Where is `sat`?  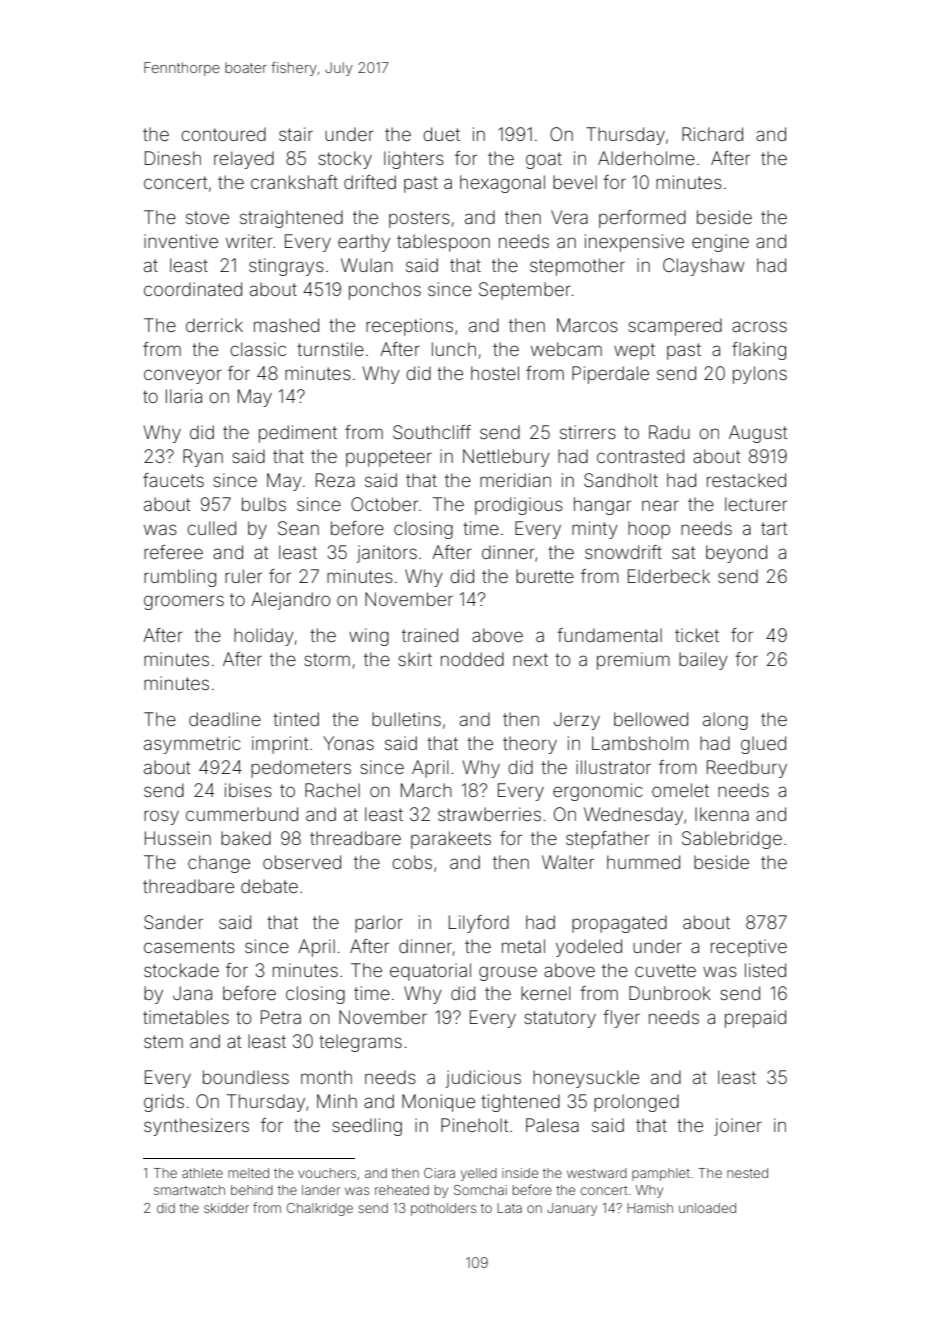 sat is located at coordinates (683, 552).
